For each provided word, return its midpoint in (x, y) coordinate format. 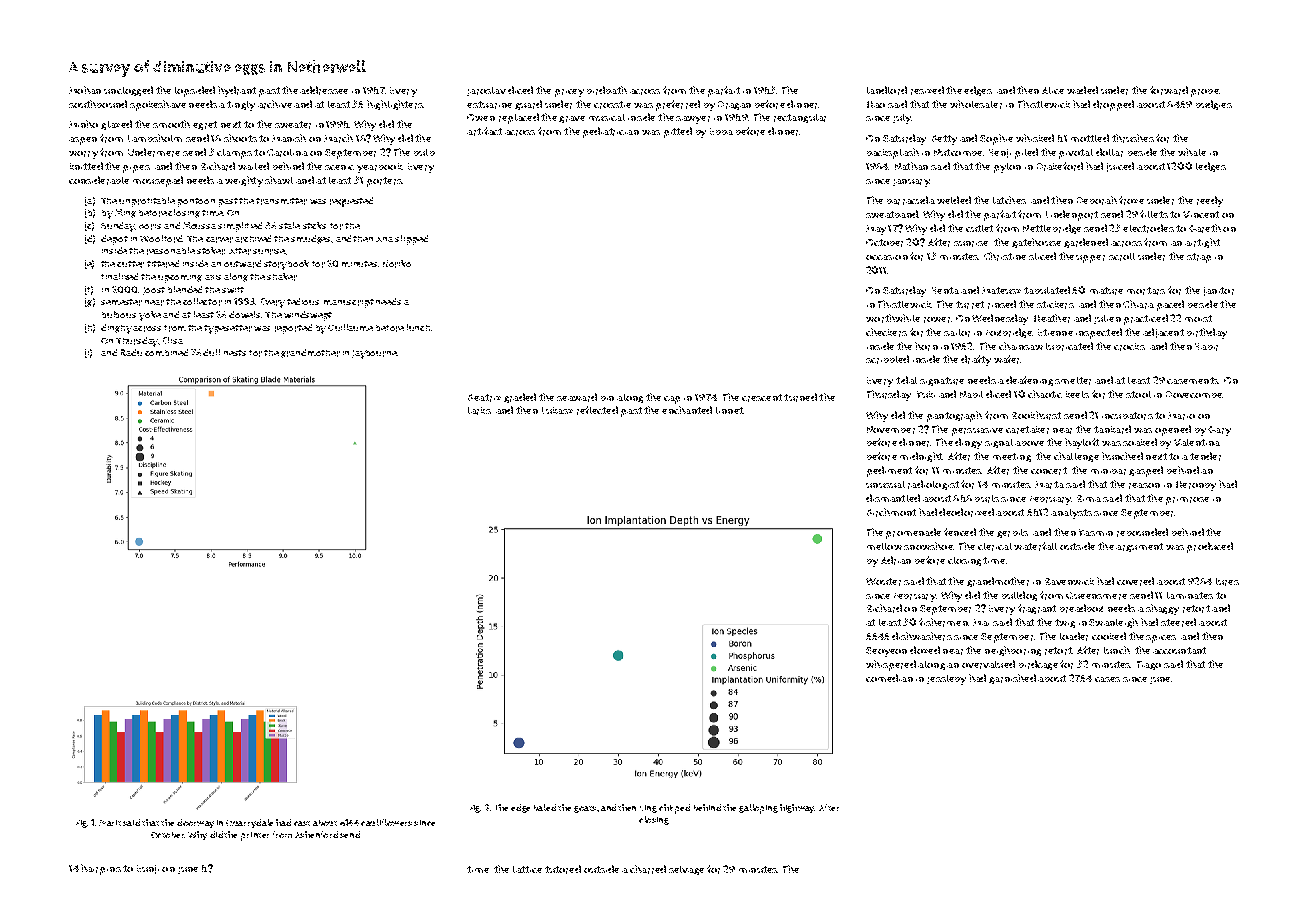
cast (302, 823)
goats (585, 809)
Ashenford (316, 834)
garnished (1012, 679)
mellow (884, 546)
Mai (981, 622)
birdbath (607, 90)
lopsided (195, 91)
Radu (131, 352)
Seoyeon (886, 652)
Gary (1219, 431)
